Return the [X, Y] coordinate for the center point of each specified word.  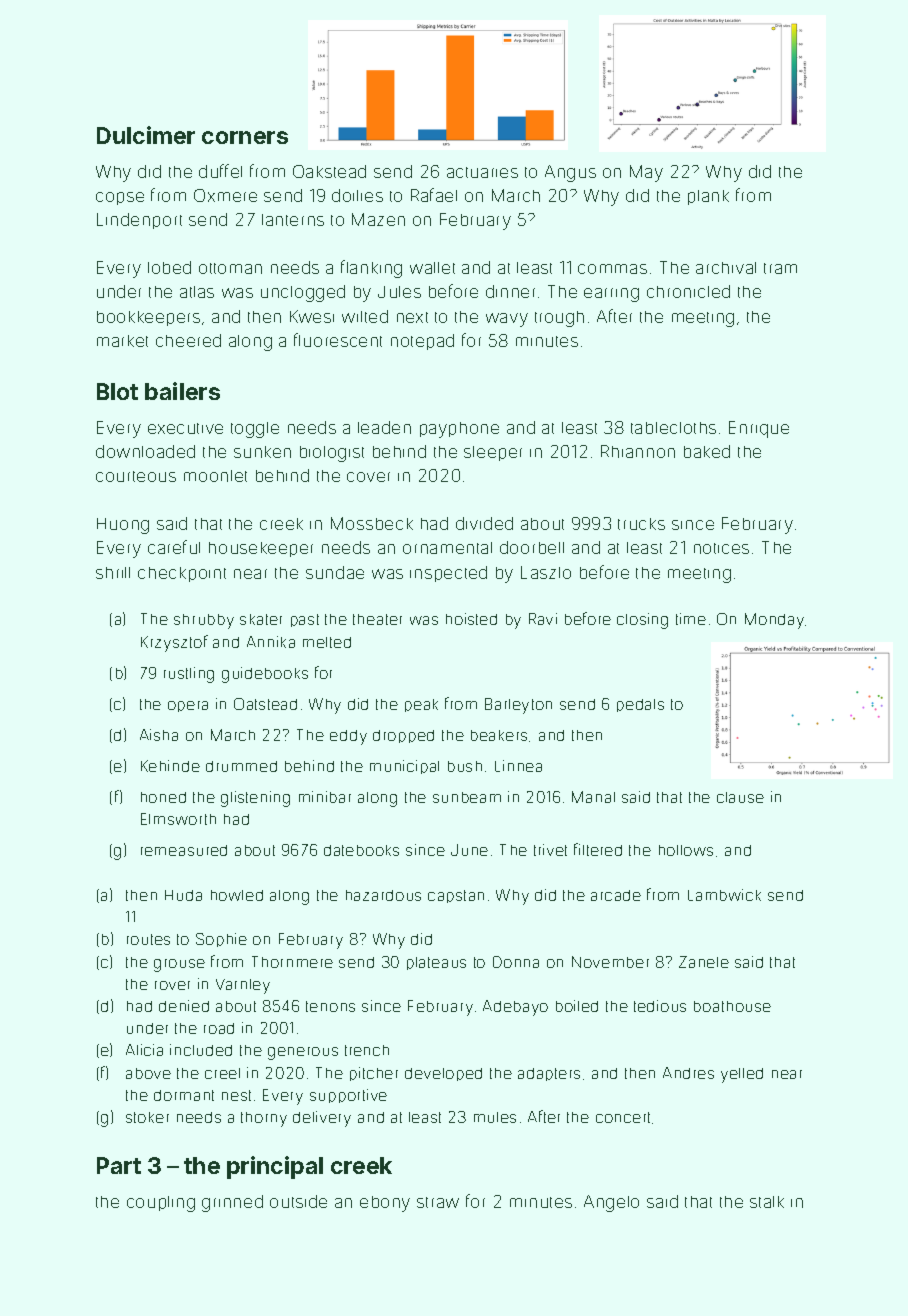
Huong [123, 526]
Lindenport [139, 221]
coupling [161, 1204]
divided [484, 523]
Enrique [759, 429]
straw [438, 1202]
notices [721, 548]
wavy [507, 320]
